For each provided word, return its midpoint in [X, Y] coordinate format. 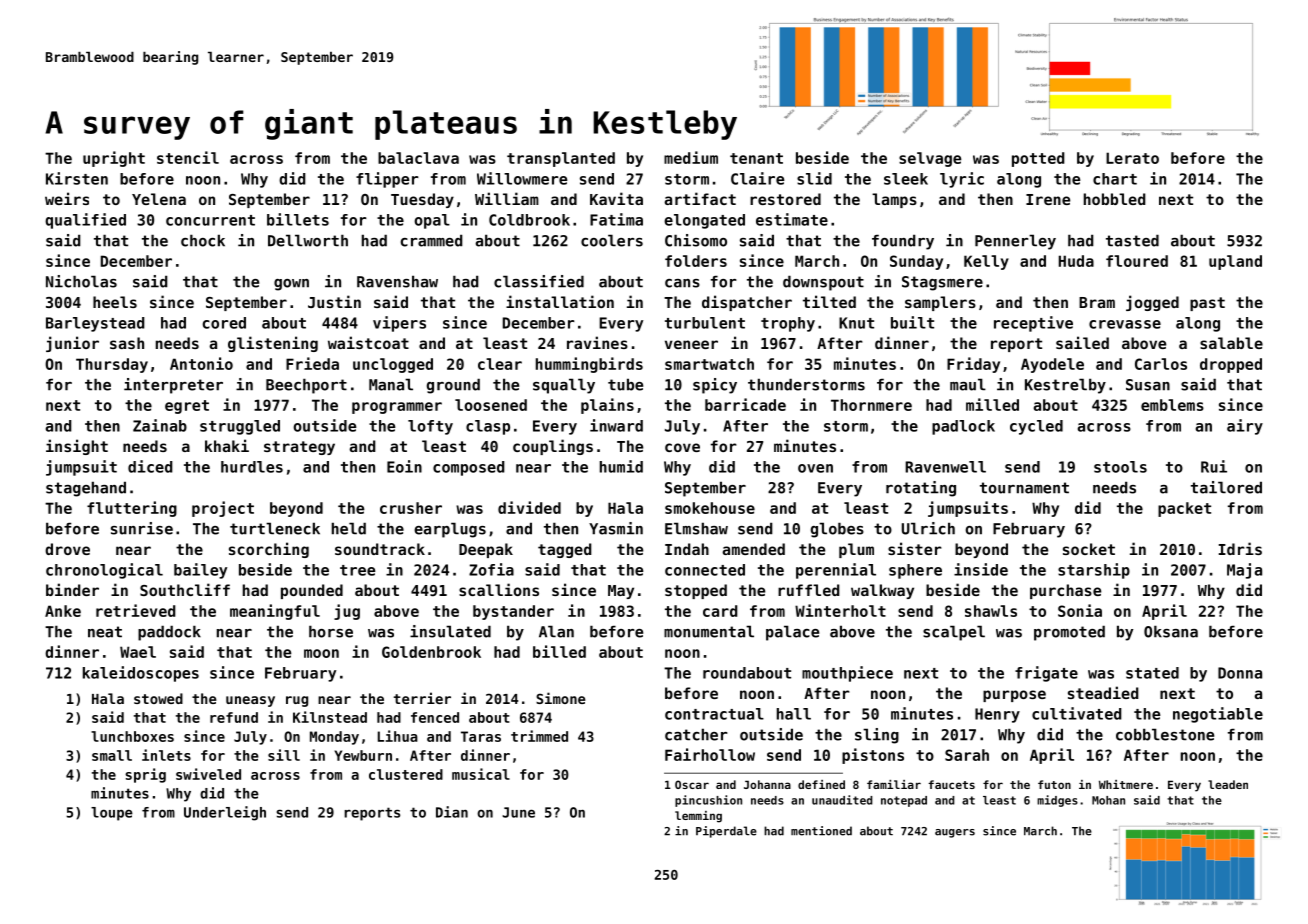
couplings [553, 447]
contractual [714, 714]
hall [794, 714]
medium [691, 157]
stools [1120, 467]
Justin [334, 301]
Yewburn [363, 755]
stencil [188, 157]
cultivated [1077, 713]
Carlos [1161, 364]
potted [1038, 159]
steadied [1103, 692]
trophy [788, 324]
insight [77, 447]
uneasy [250, 701]
